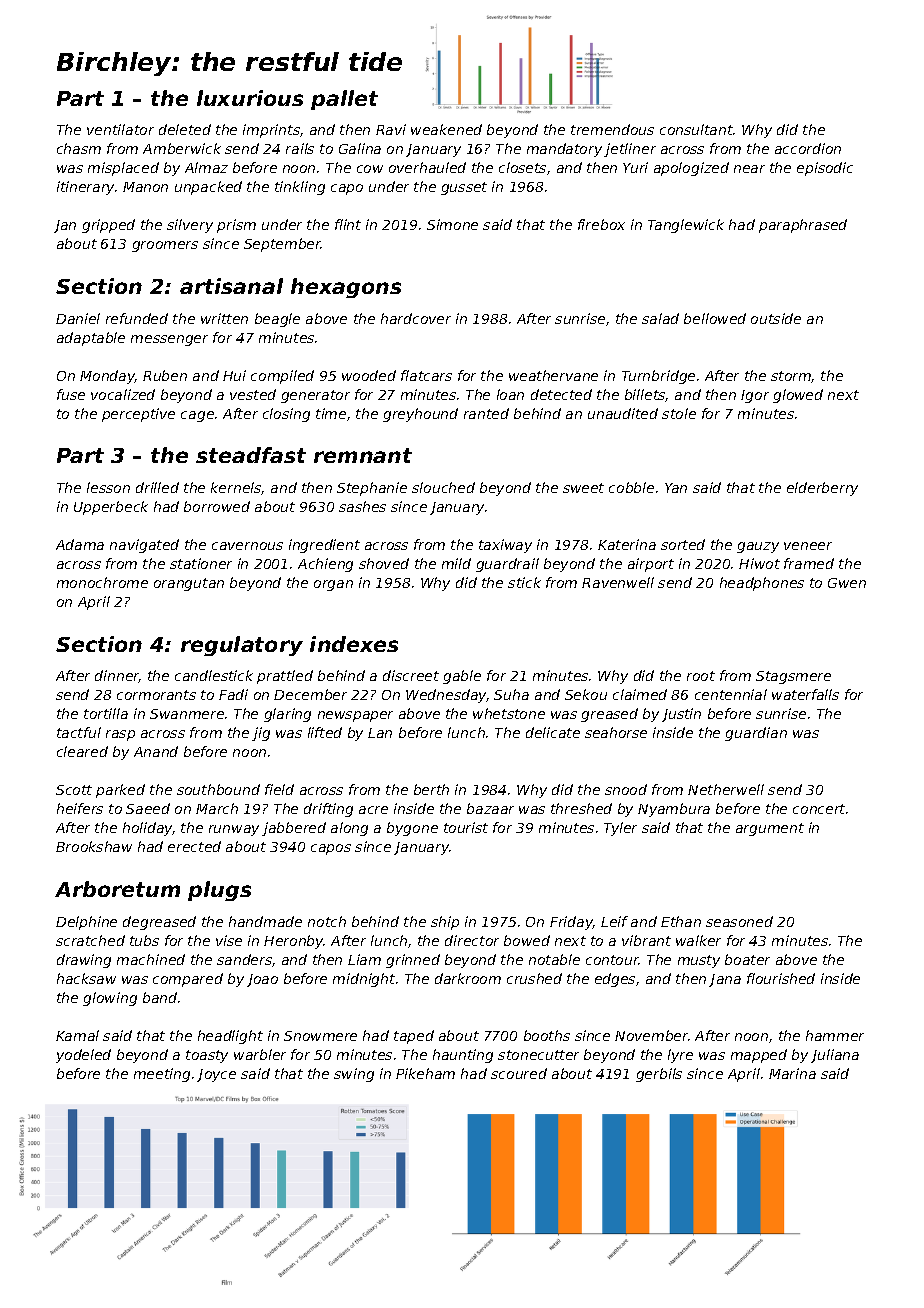 The image size is (924, 1308). I want to click on paraphrased, so click(803, 226).
